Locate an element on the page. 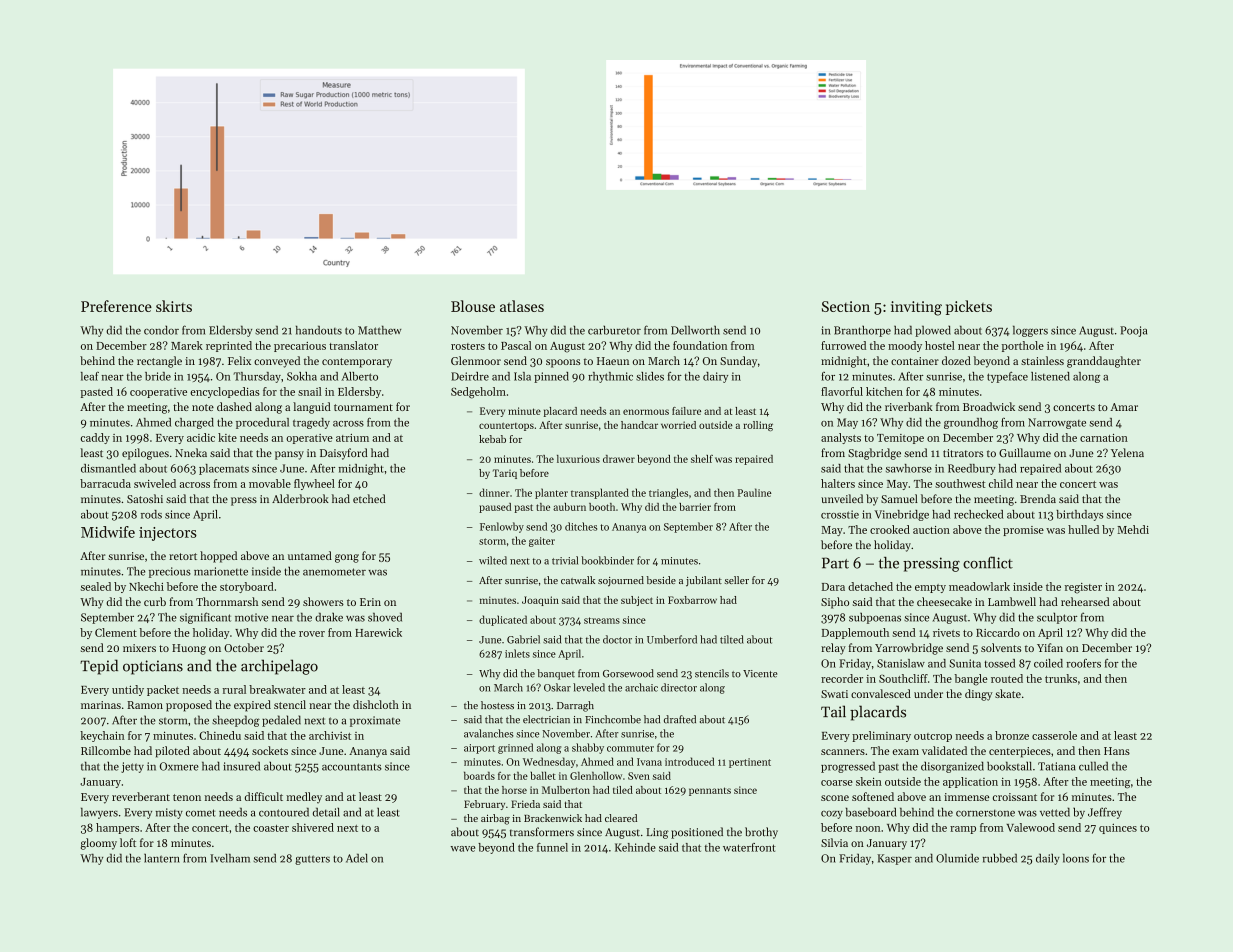 The width and height of the image is (1233, 952). Temitope is located at coordinates (900, 439).
